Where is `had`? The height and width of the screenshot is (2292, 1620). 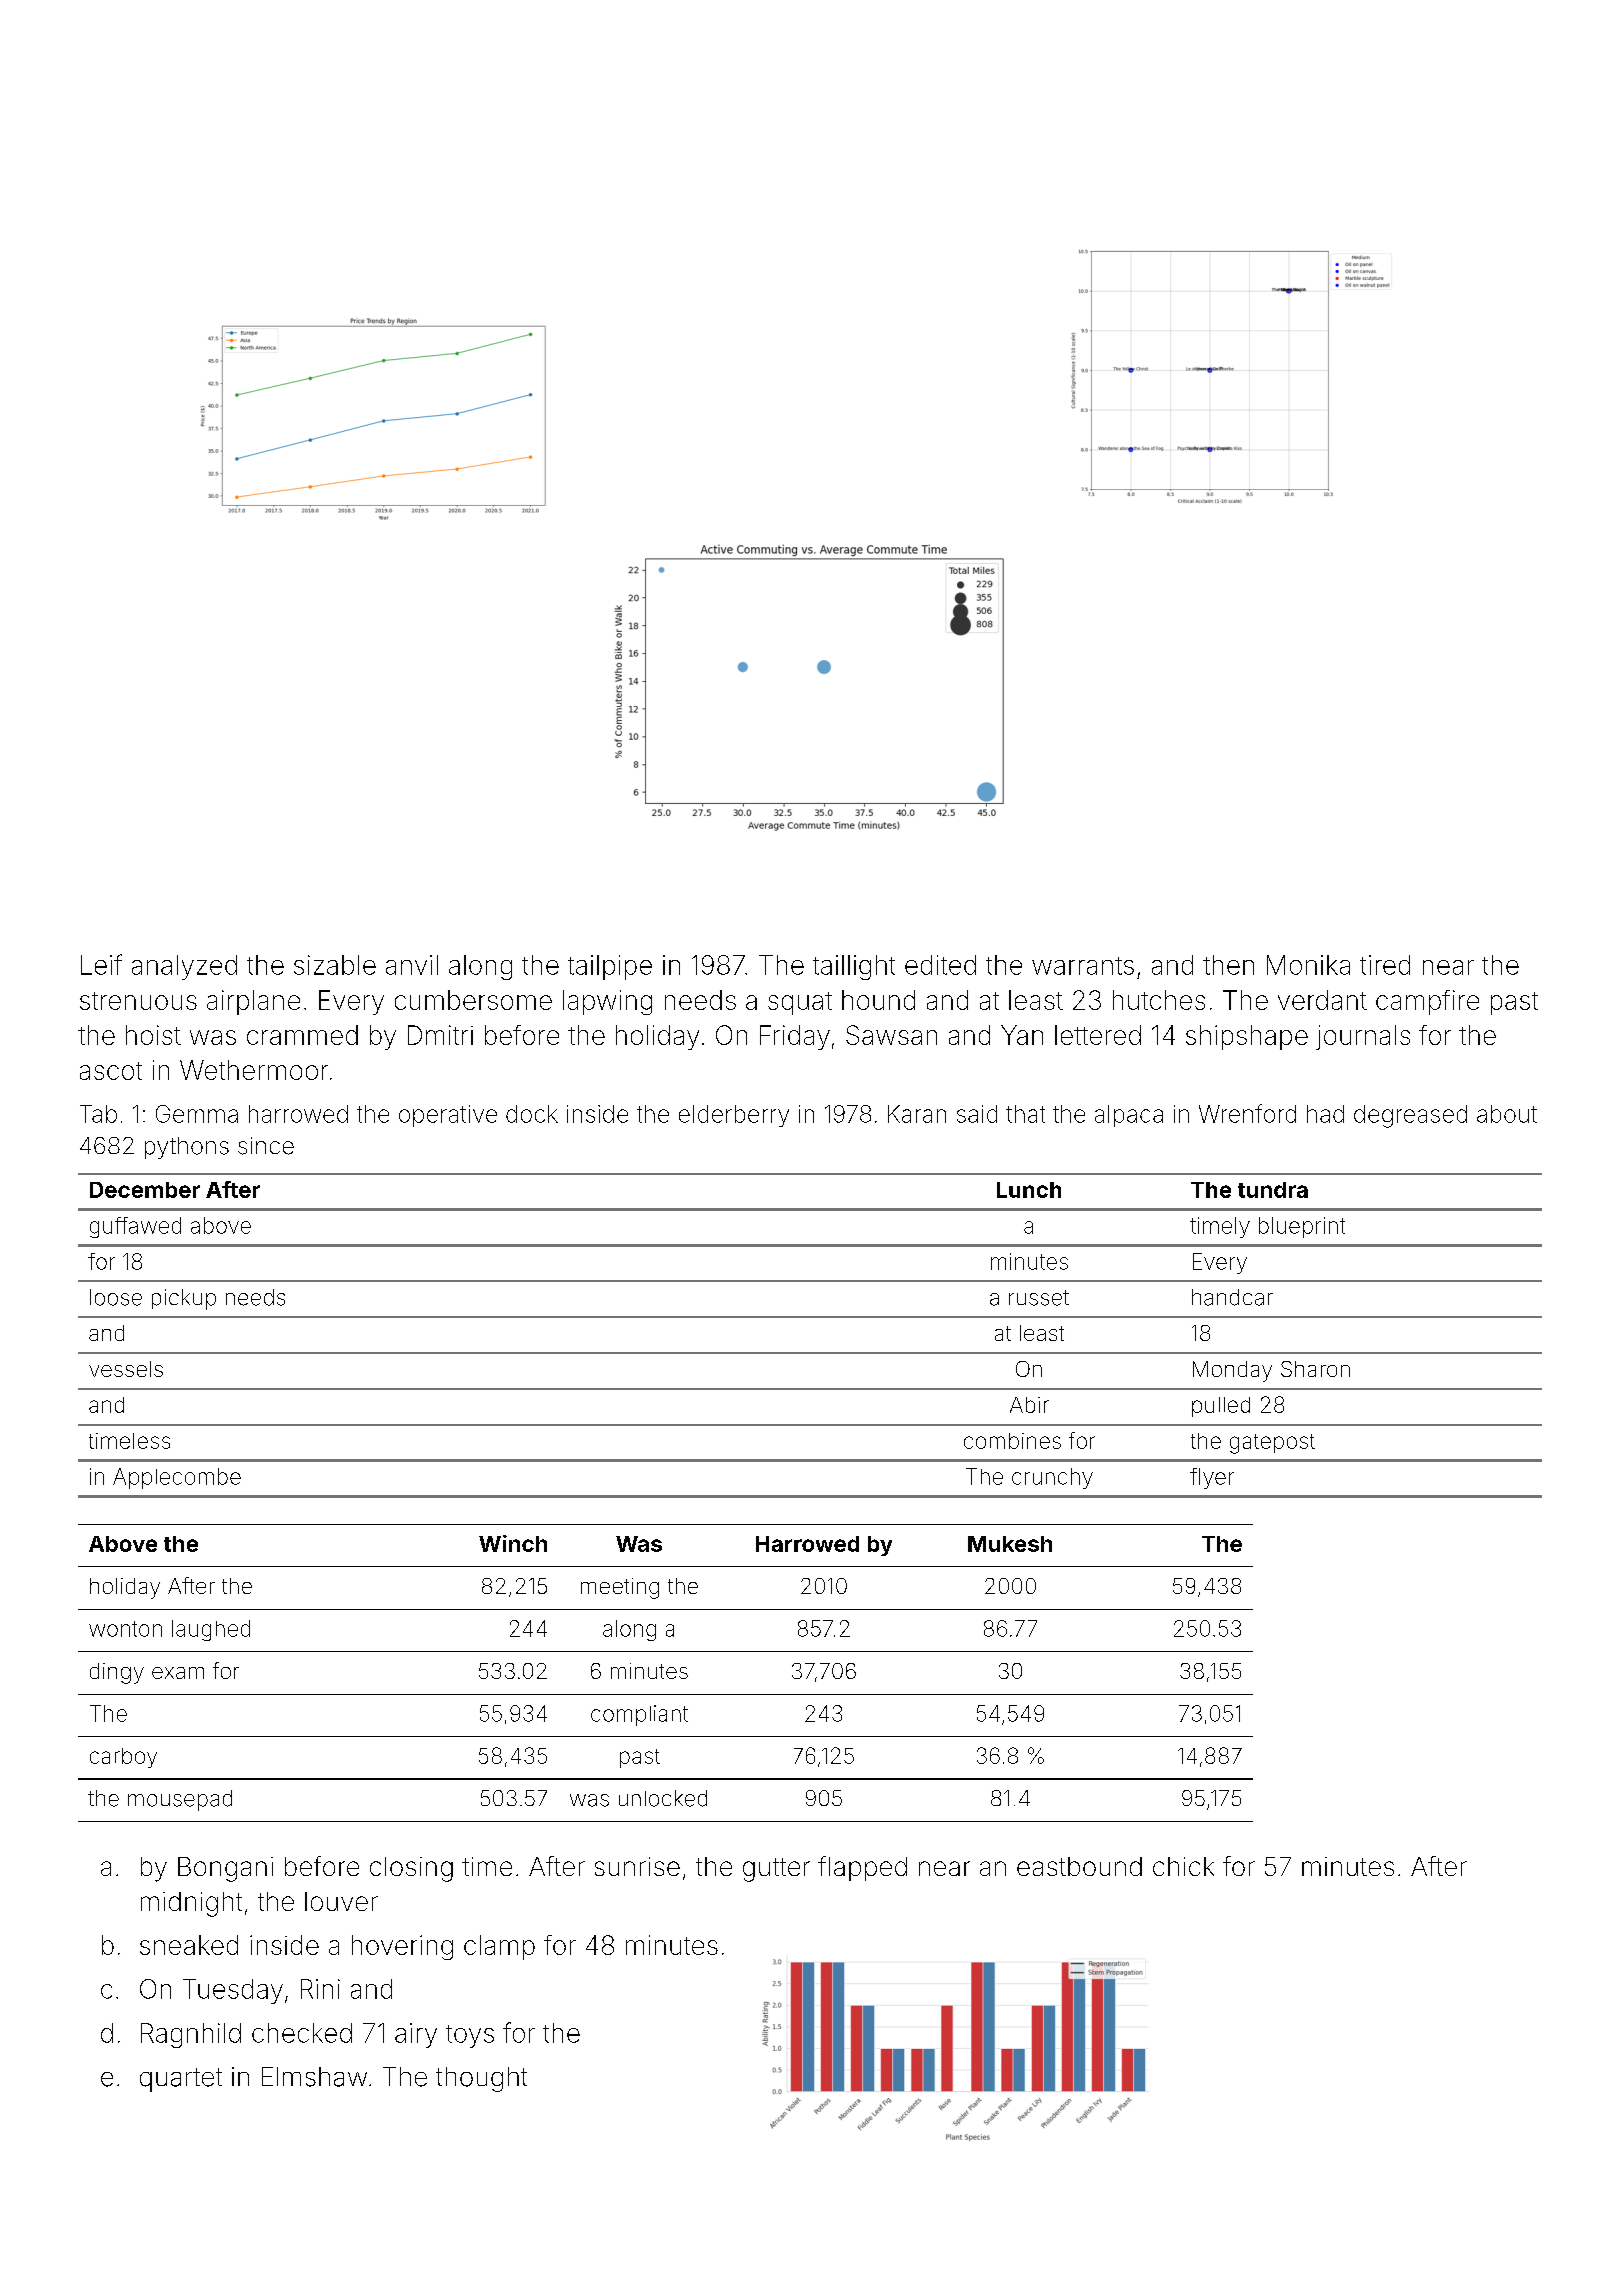
had is located at coordinates (1325, 1114).
